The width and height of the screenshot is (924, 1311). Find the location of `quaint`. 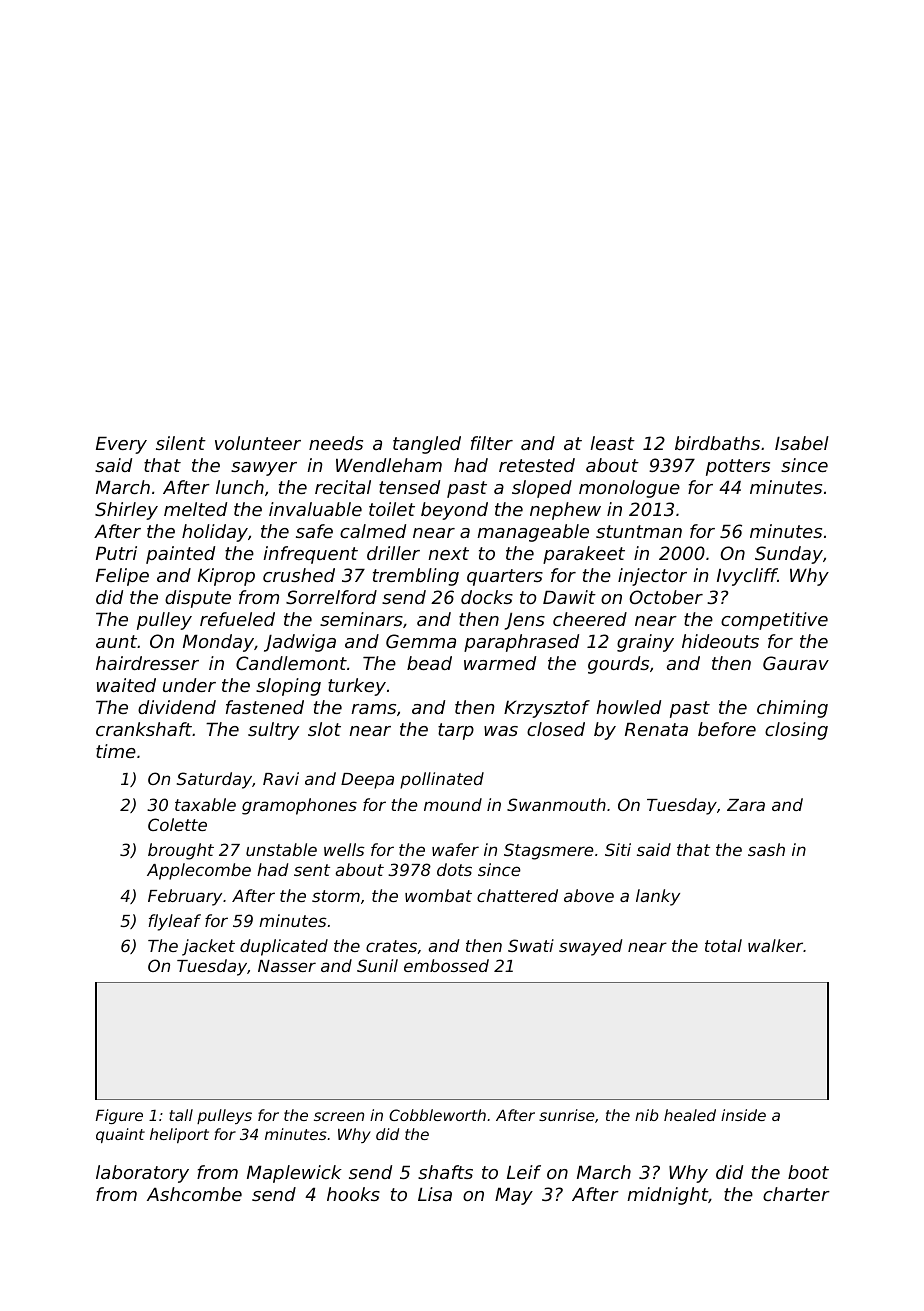

quaint is located at coordinates (120, 1135).
